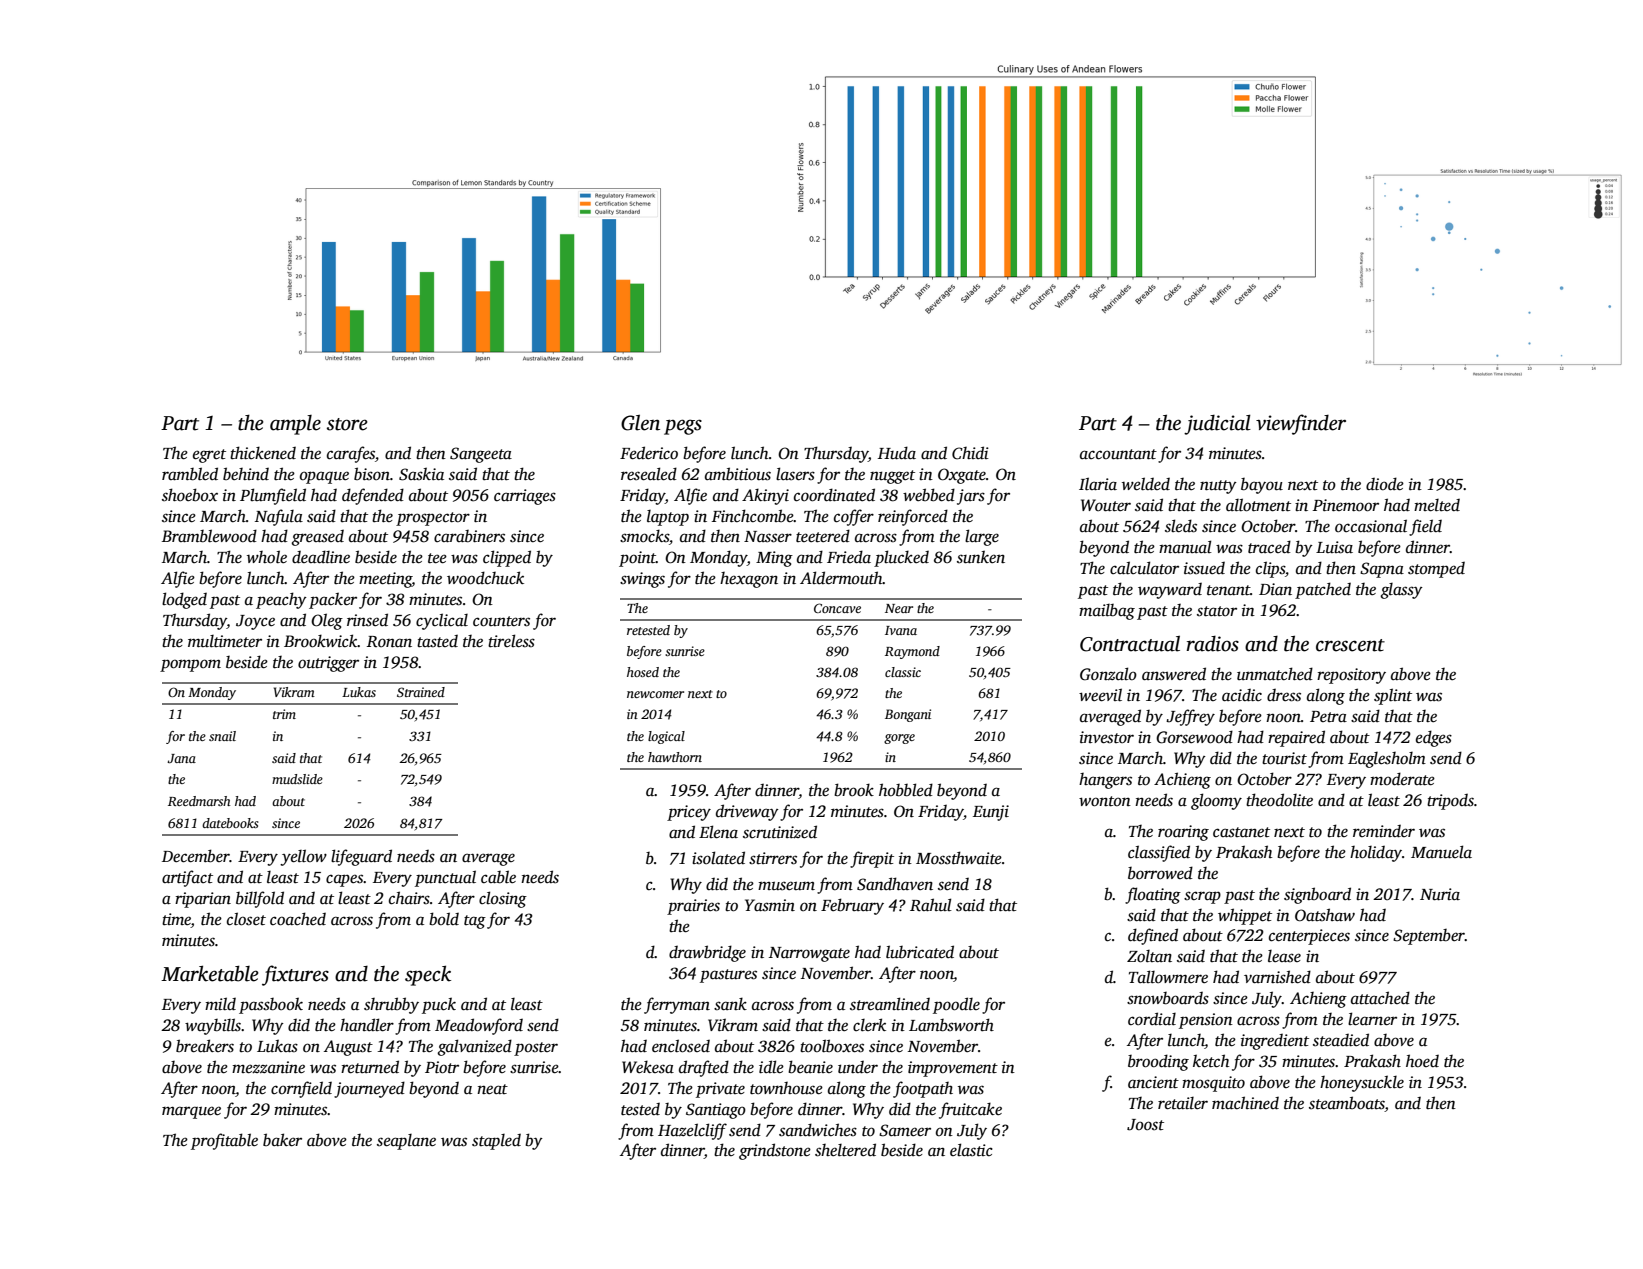 Image resolution: width=1643 pixels, height=1269 pixels. Describe the element at coordinates (1105, 801) in the image. I see `wonton` at that location.
